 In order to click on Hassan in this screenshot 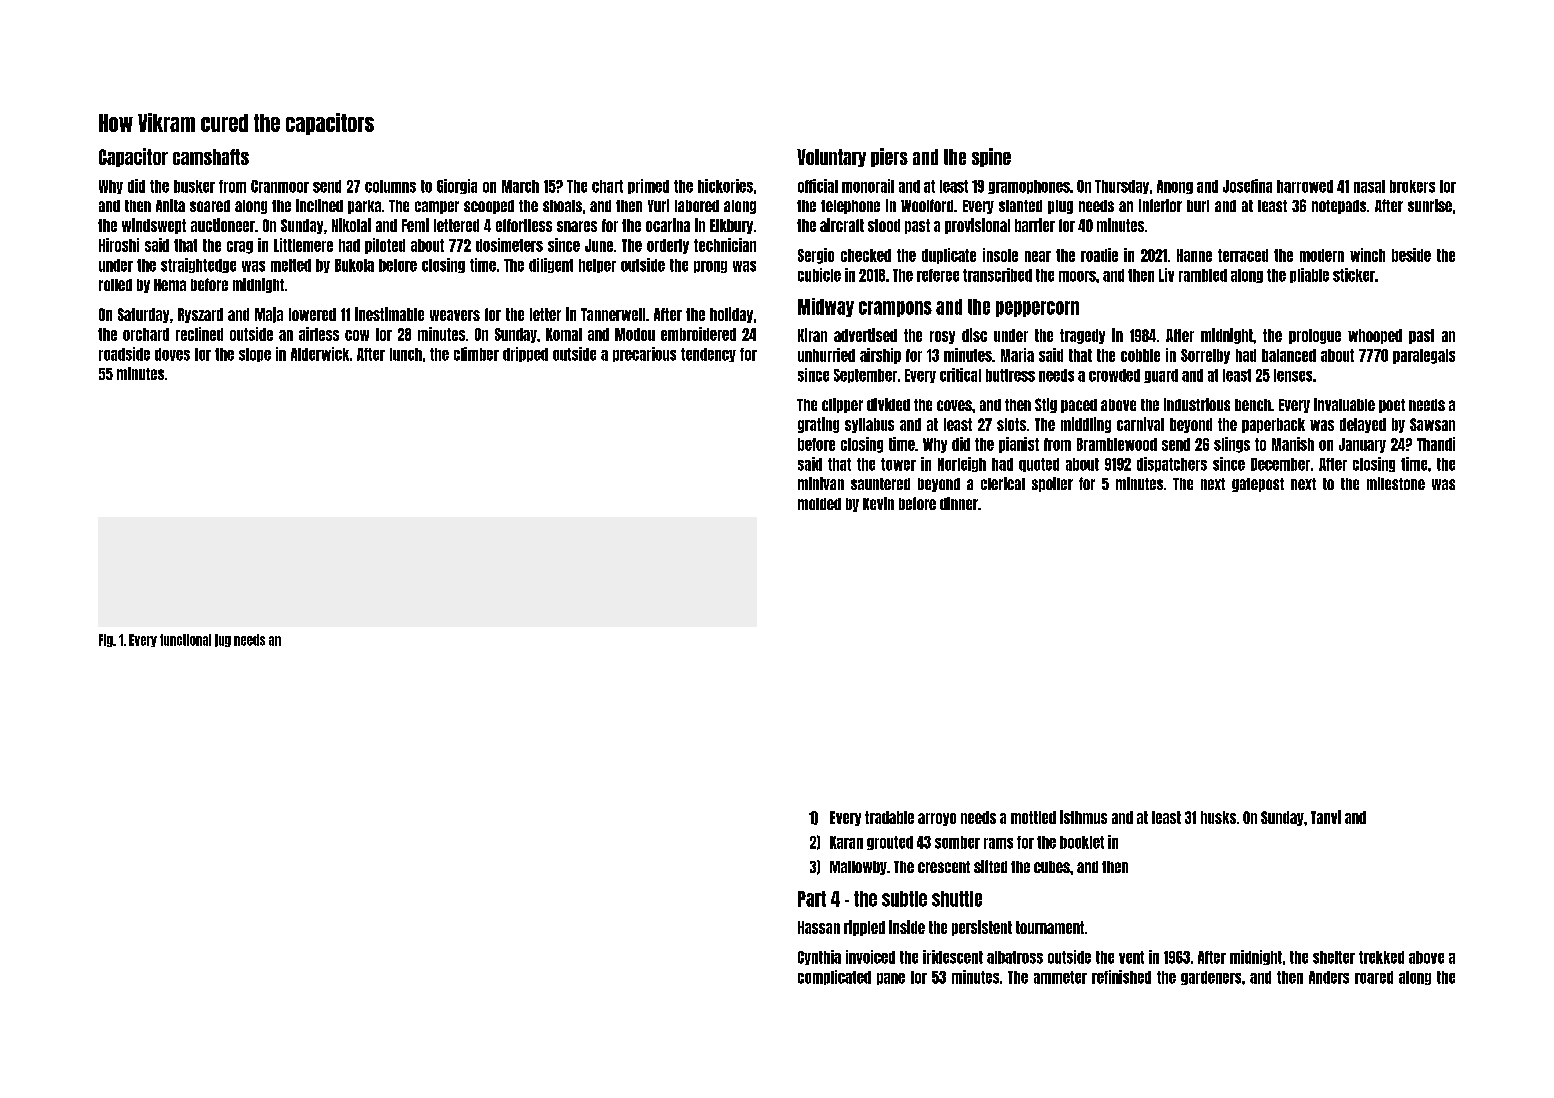, I will do `click(819, 927)`.
